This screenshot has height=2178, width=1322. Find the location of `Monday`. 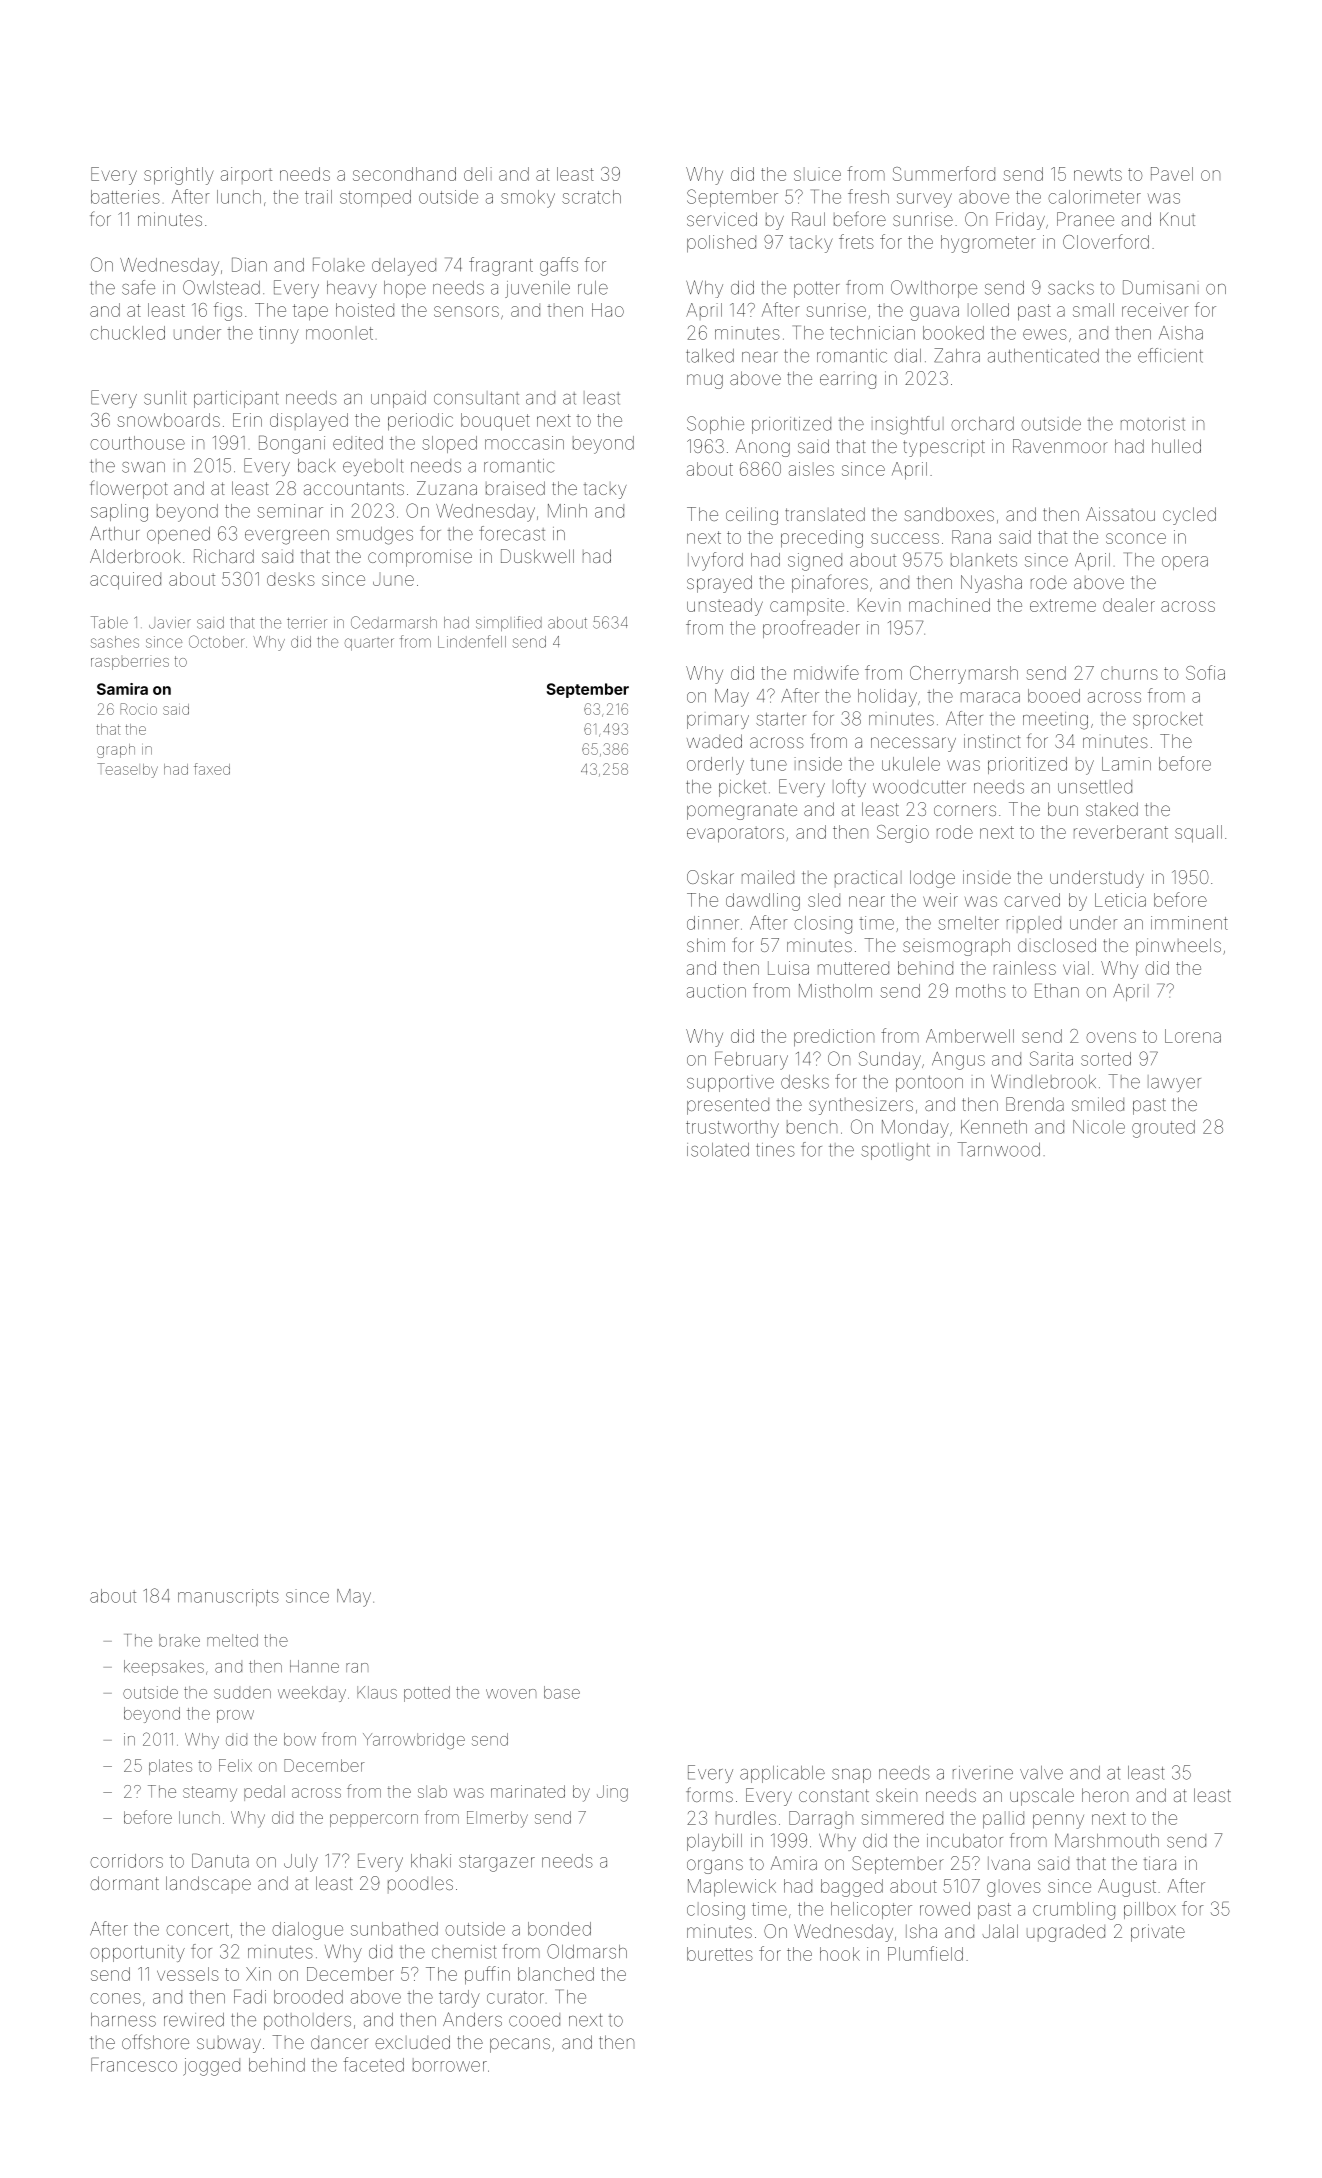

Monday is located at coordinates (915, 1129).
